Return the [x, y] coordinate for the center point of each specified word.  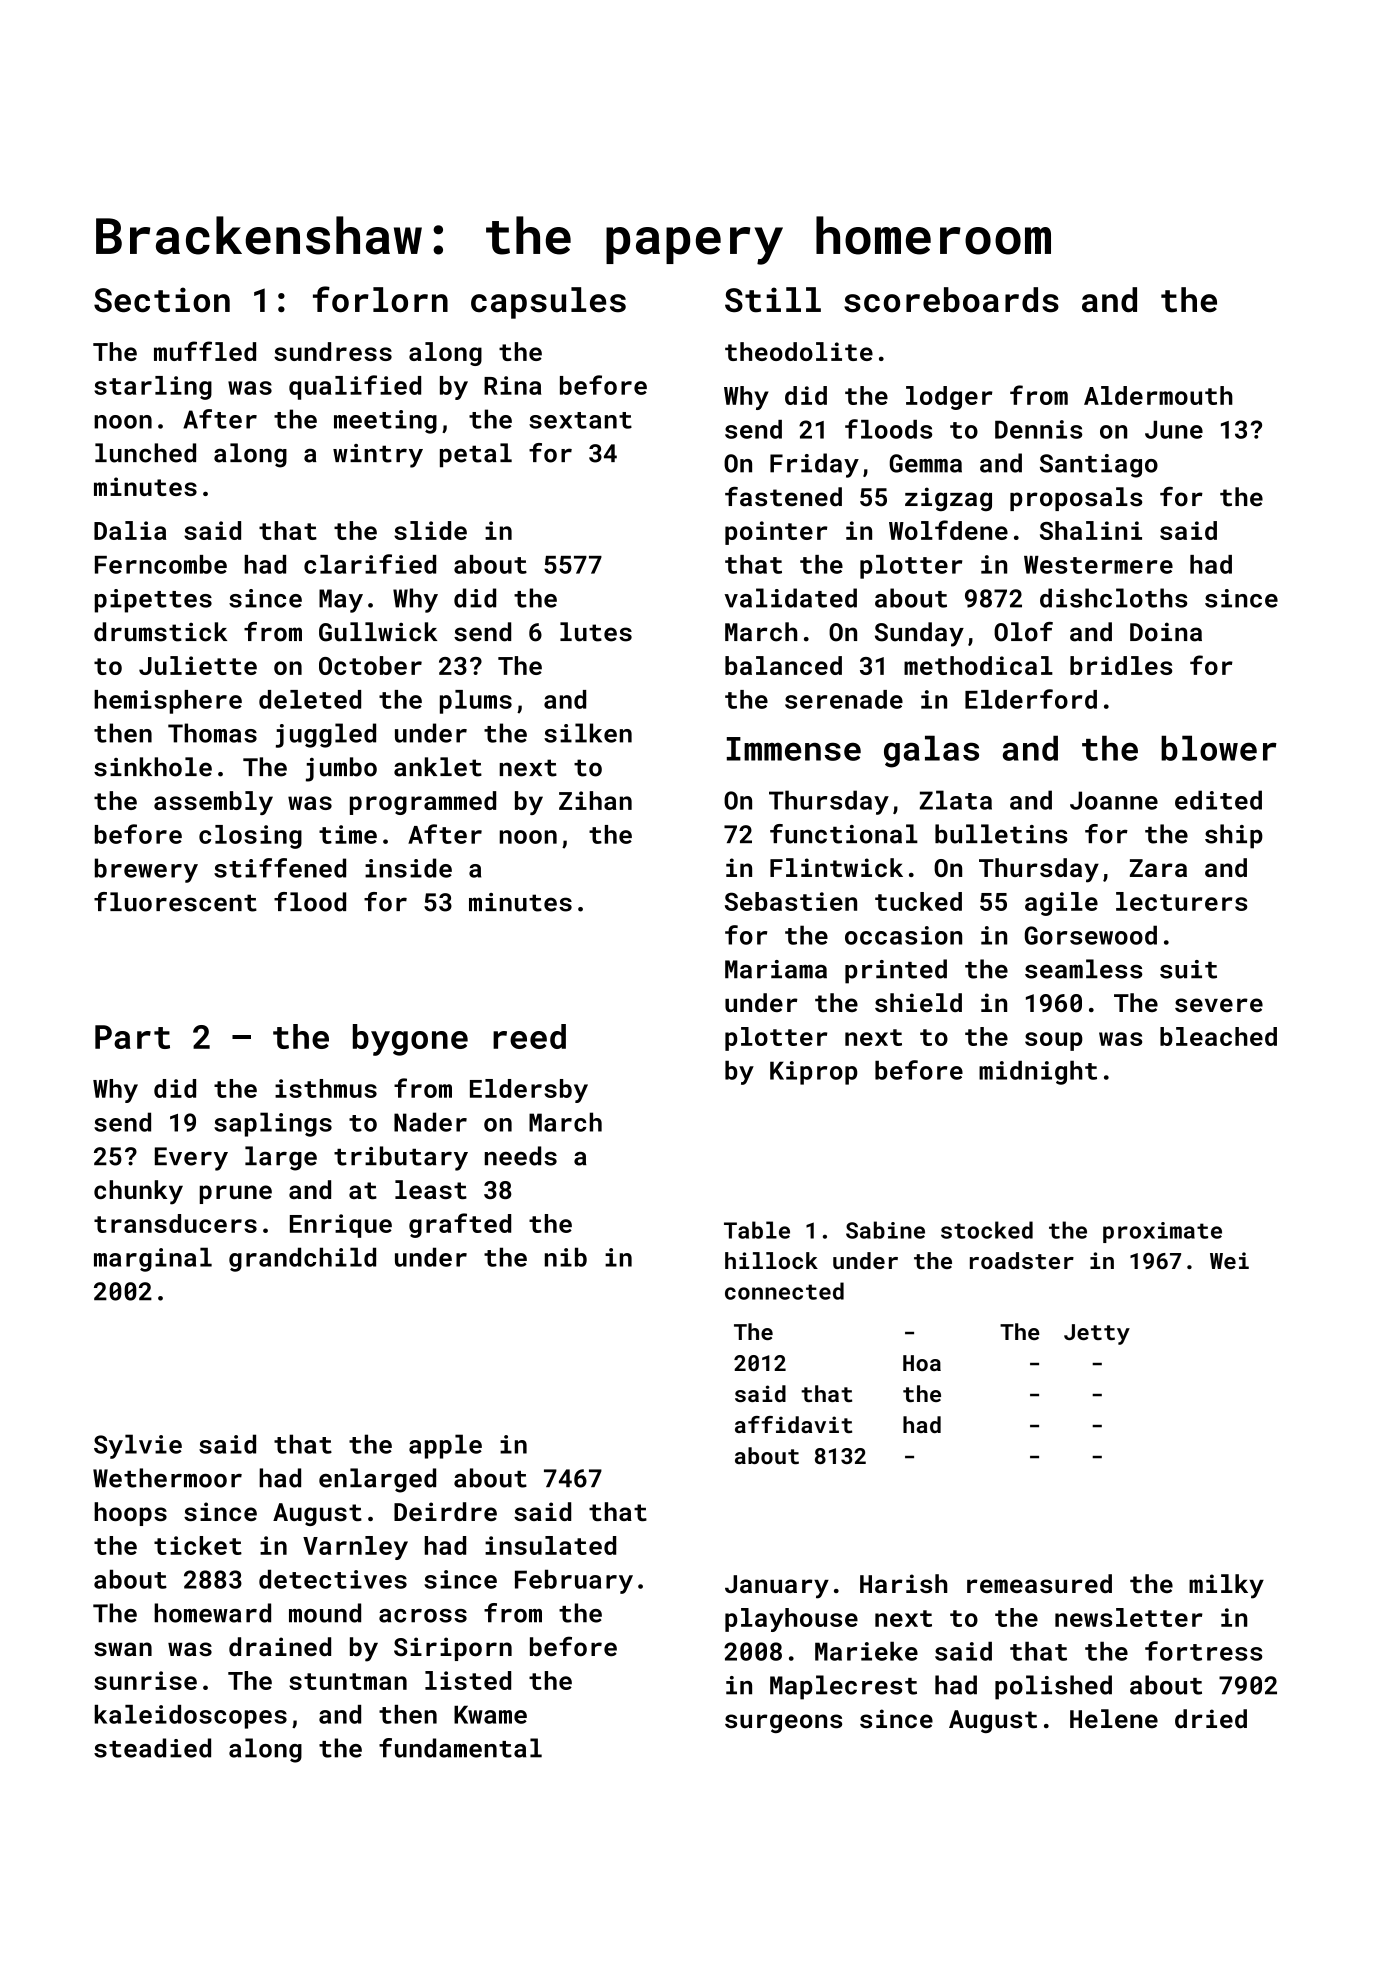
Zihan [595, 800]
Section [162, 300]
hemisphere [168, 702]
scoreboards [951, 300]
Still [773, 300]
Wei [1229, 1260]
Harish [903, 1583]
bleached [1218, 1036]
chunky [138, 1192]
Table [757, 1230]
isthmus [326, 1088]
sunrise [145, 1680]
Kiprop [814, 1073]
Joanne [1114, 800]
